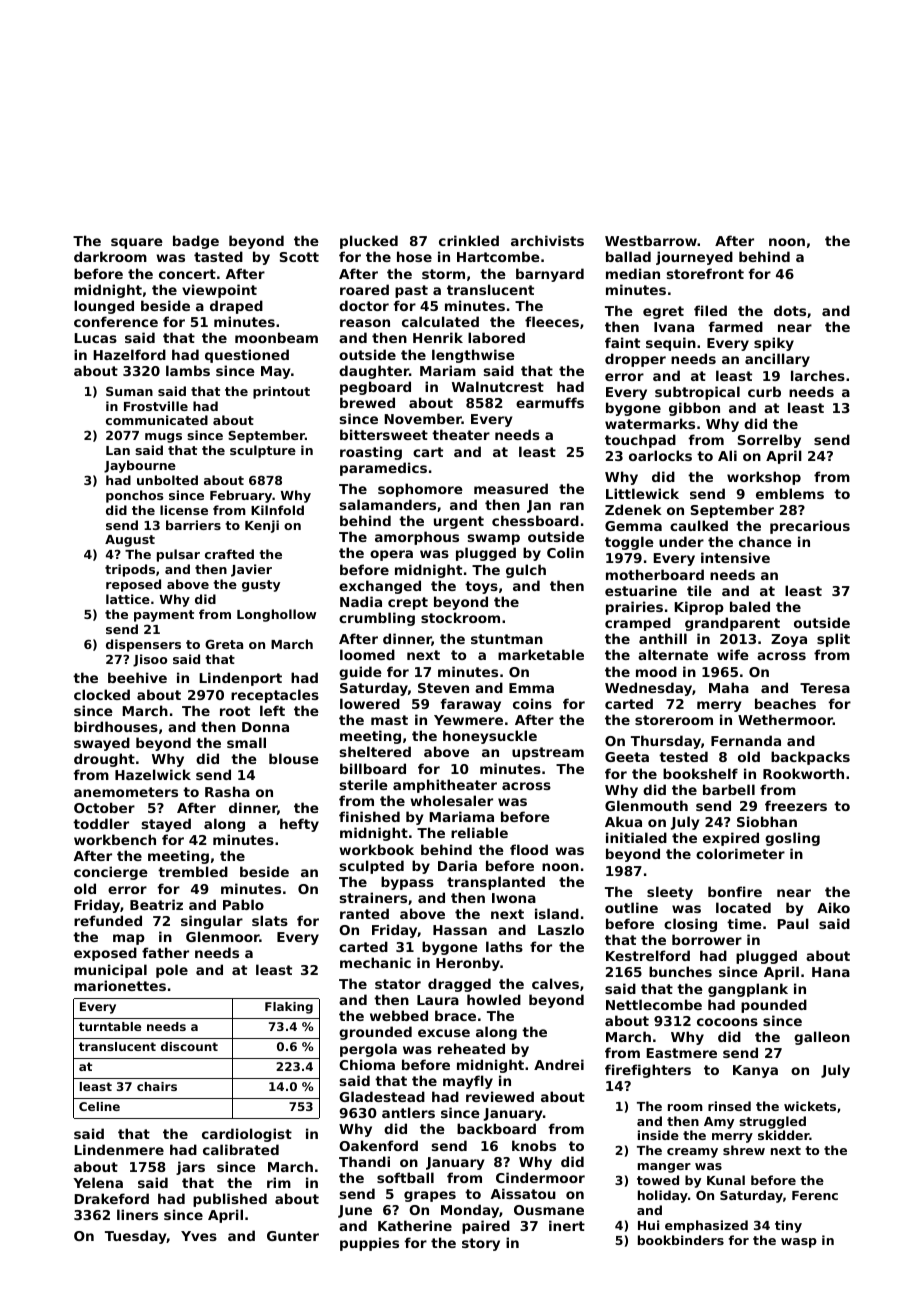 Image resolution: width=924 pixels, height=1308 pixels. What do you see at coordinates (764, 478) in the screenshot?
I see `workshop` at bounding box center [764, 478].
